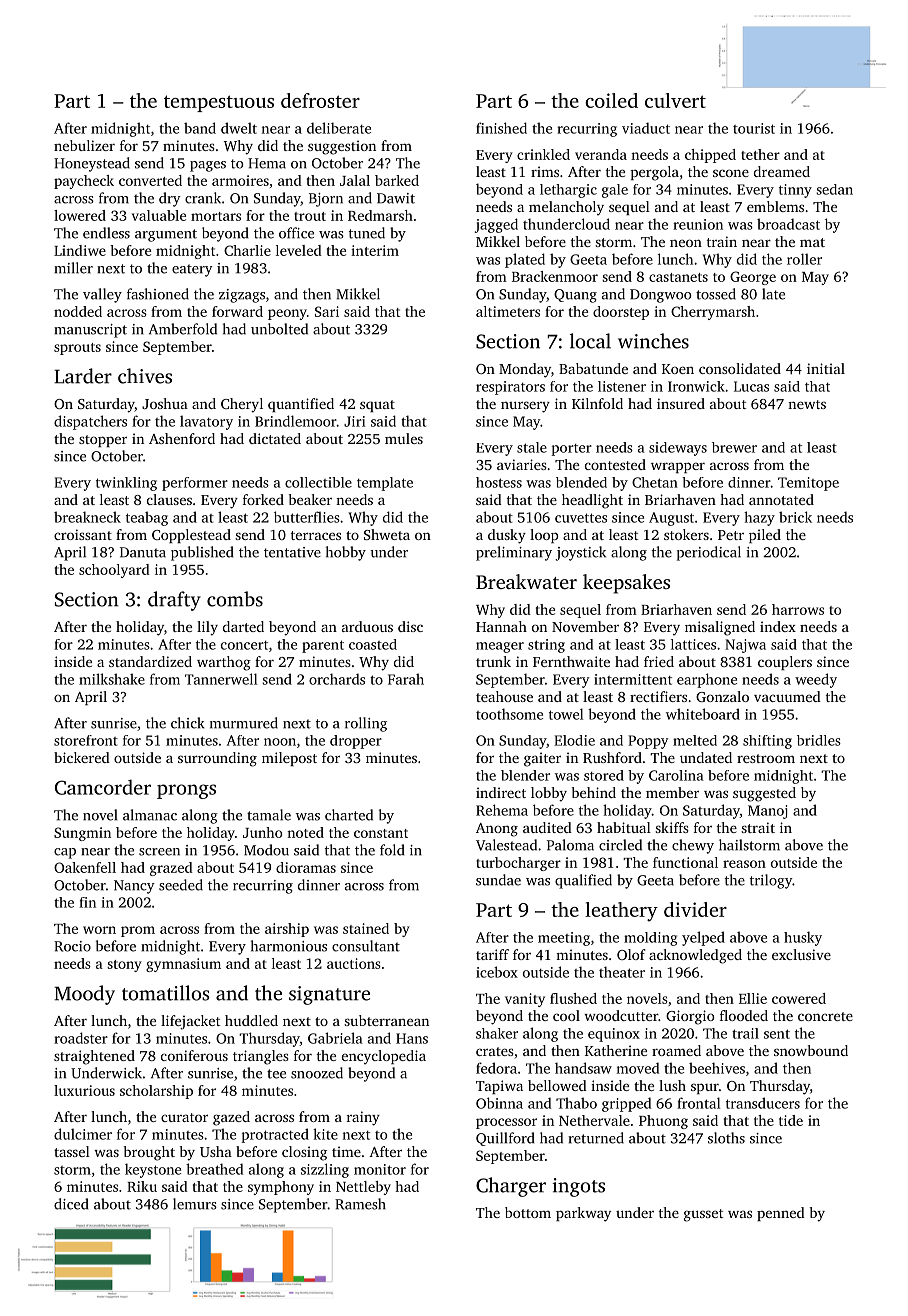  What do you see at coordinates (611, 100) in the page?
I see `coiled` at bounding box center [611, 100].
